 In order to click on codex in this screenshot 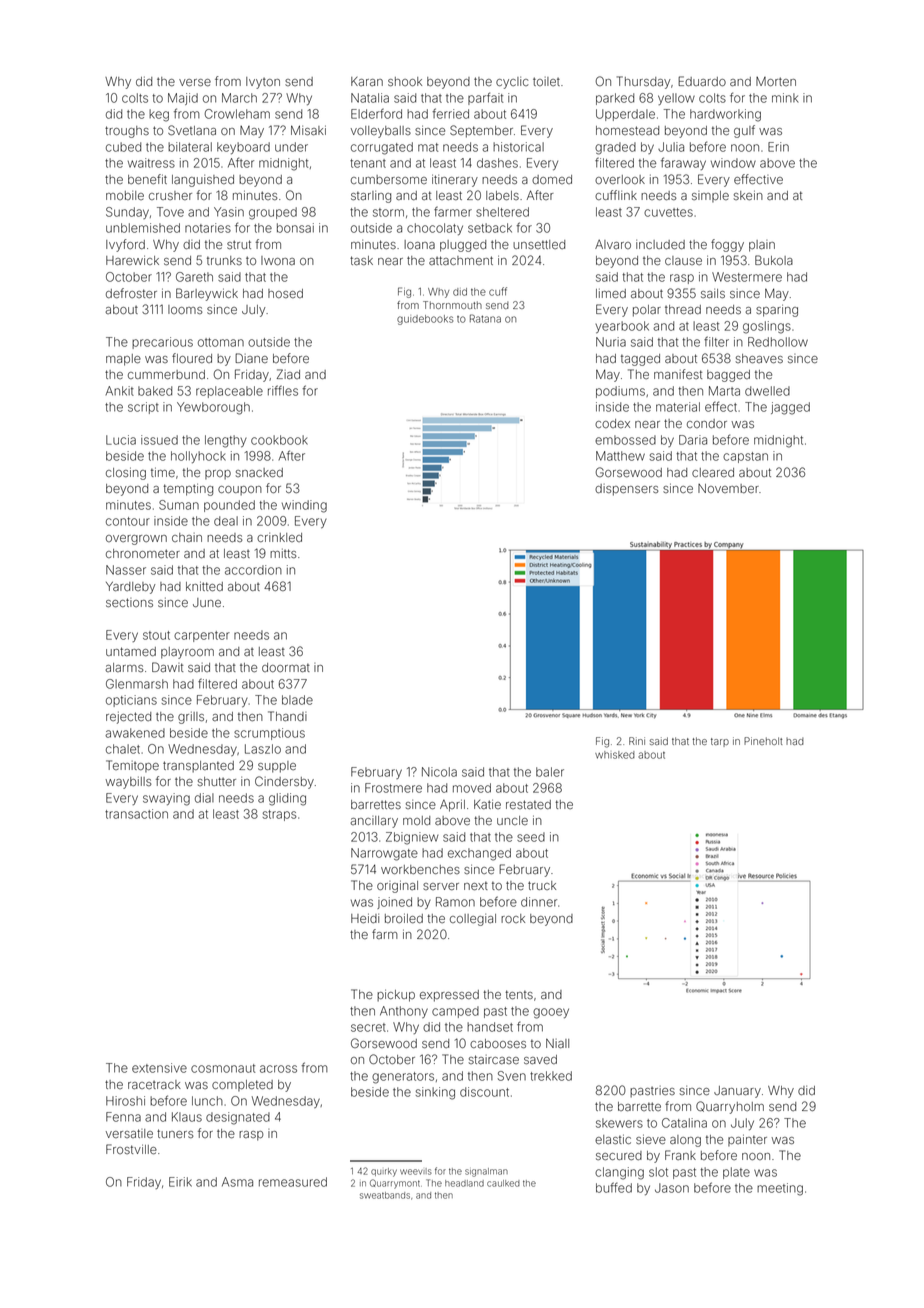, I will do `click(612, 423)`.
